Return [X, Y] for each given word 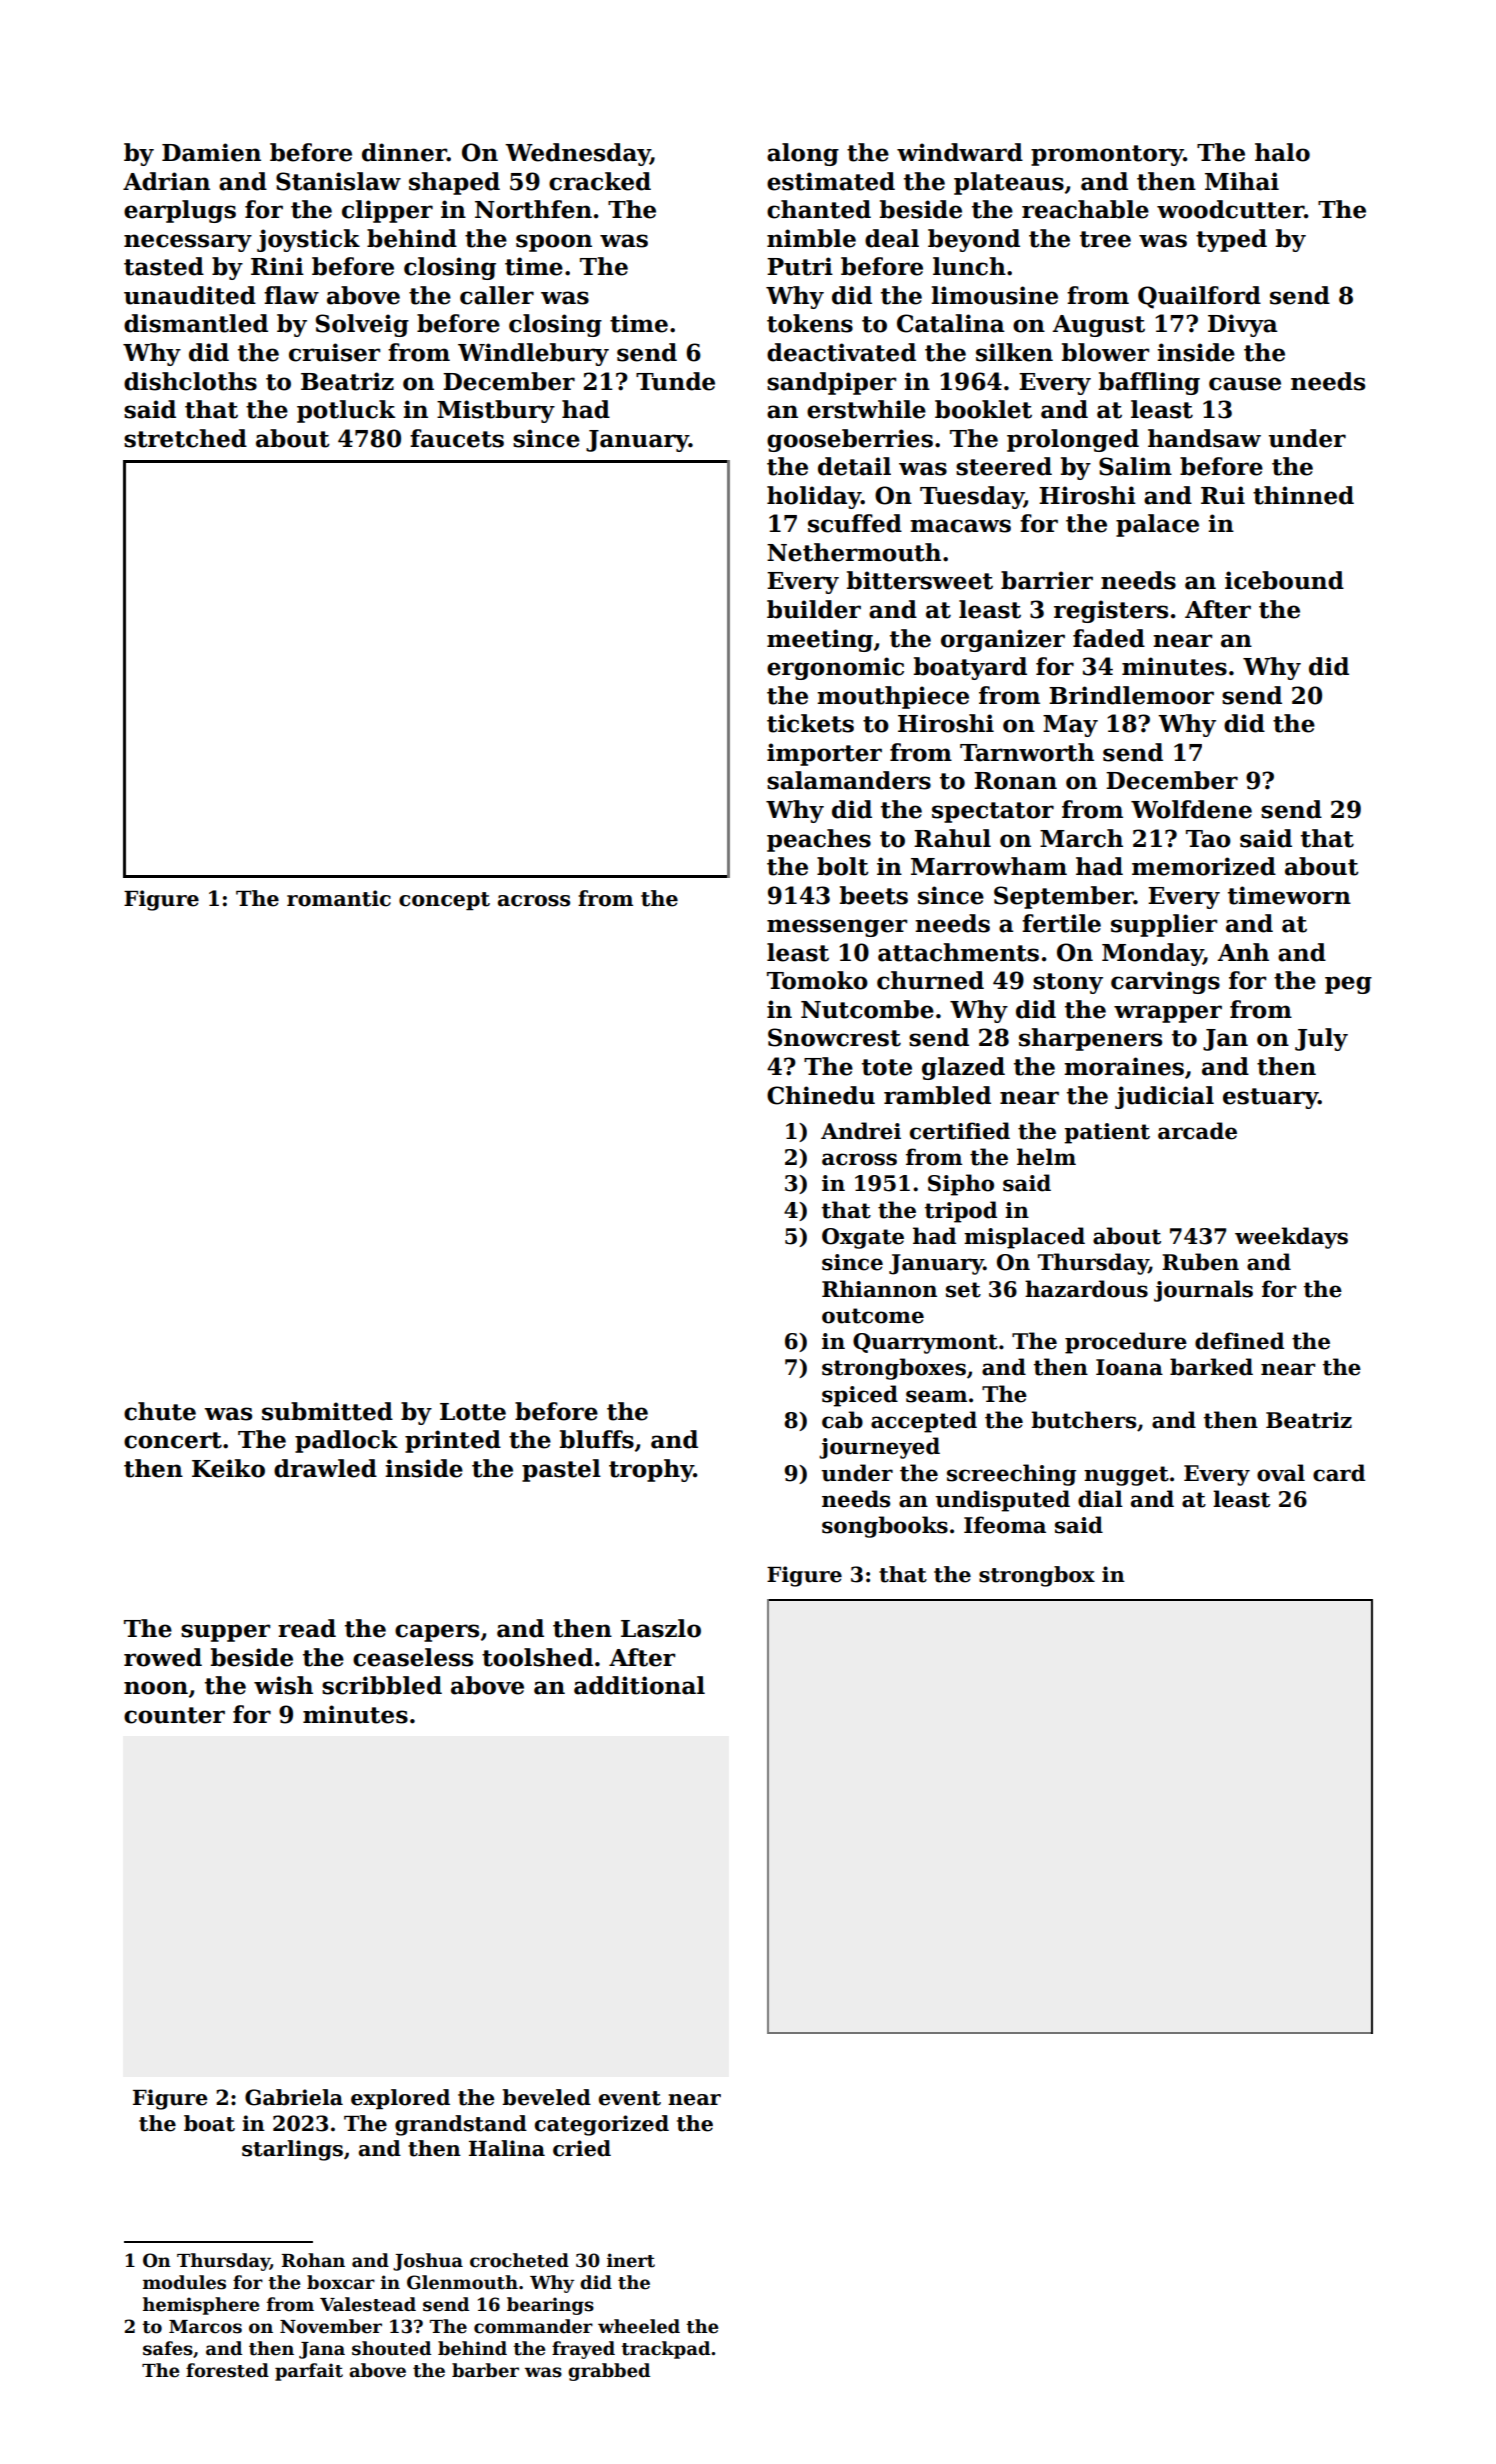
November [331, 2326]
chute [160, 1411]
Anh [1243, 952]
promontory [1107, 155]
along [803, 154]
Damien [211, 152]
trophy [651, 1470]
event [630, 2098]
